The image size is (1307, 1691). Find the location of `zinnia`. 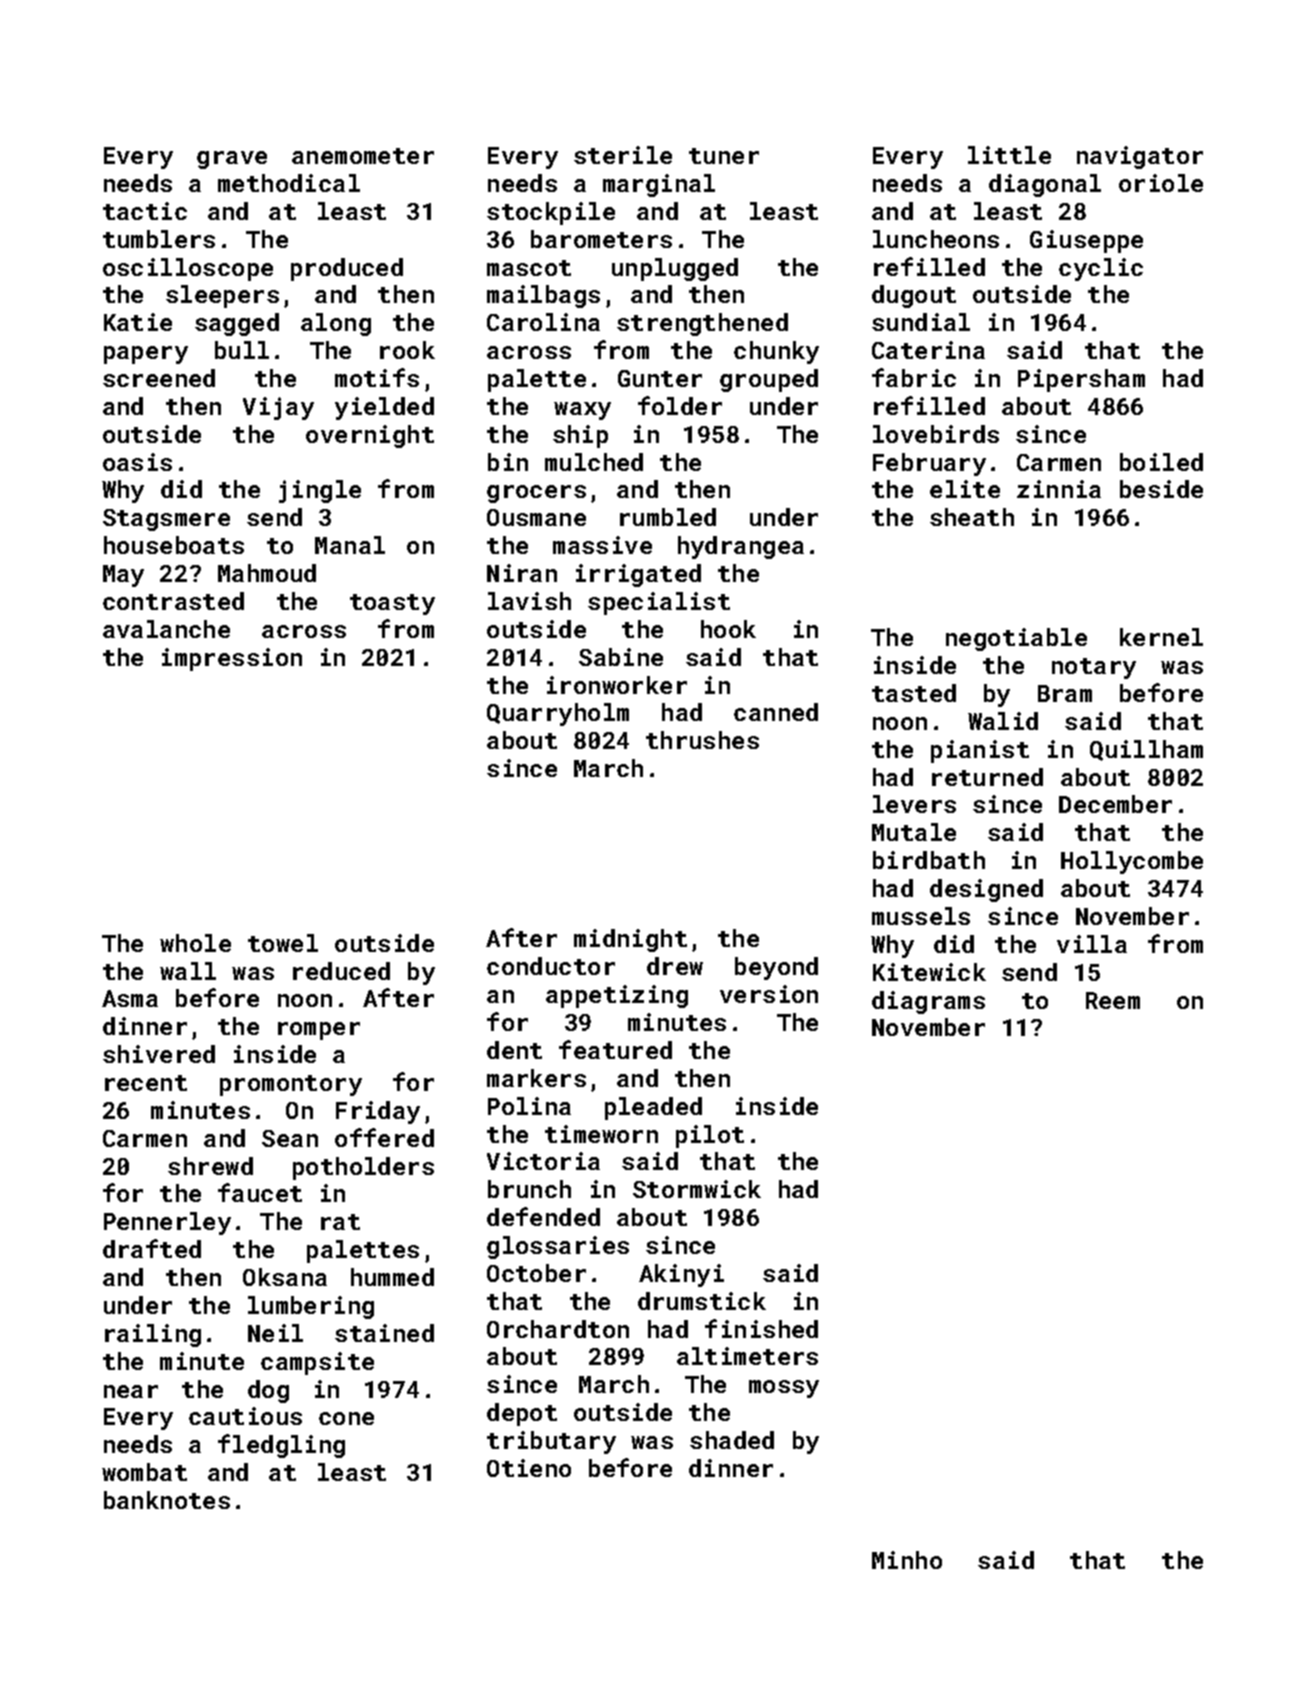

zinnia is located at coordinates (1059, 489).
